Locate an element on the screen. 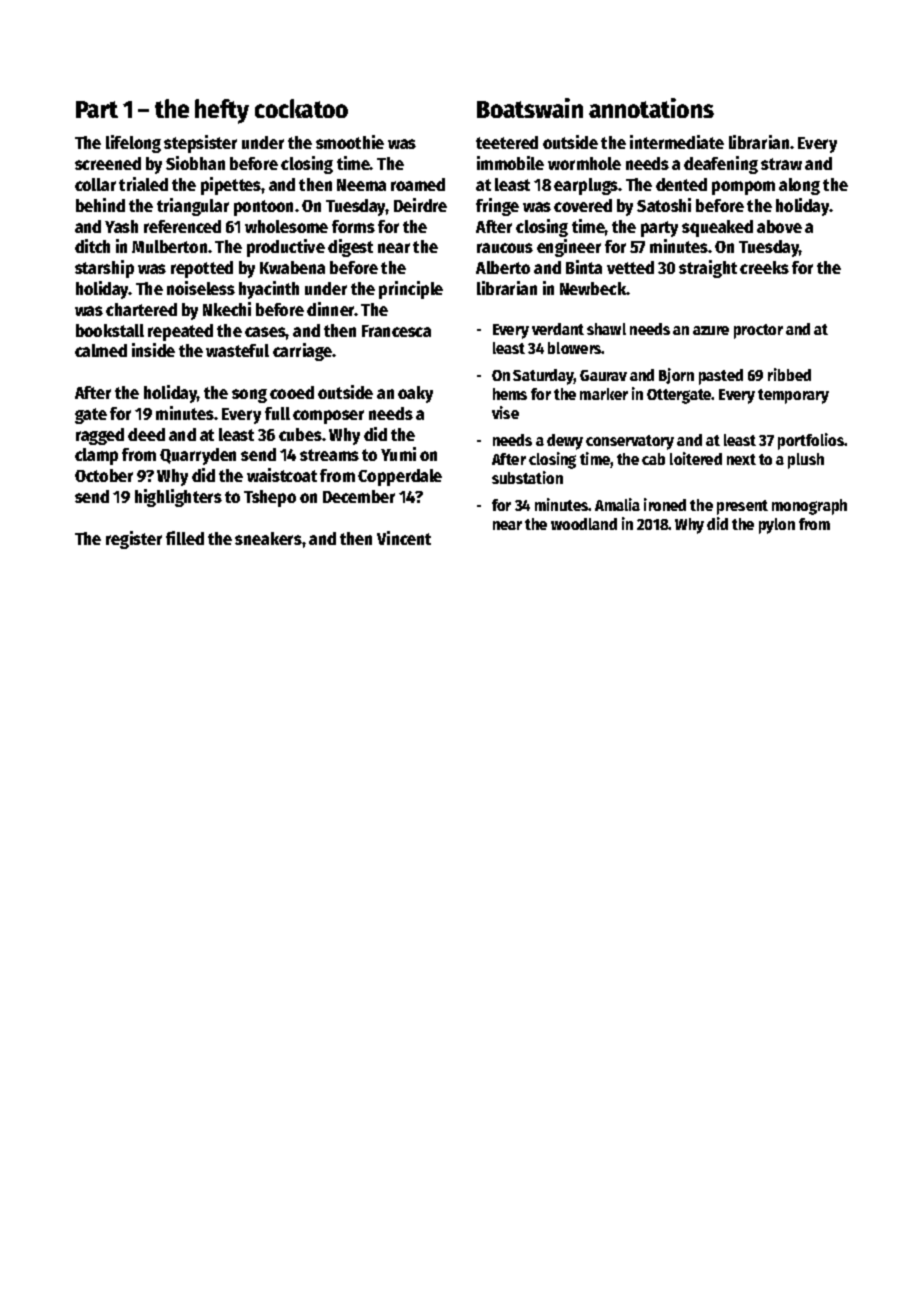 The width and height of the screenshot is (924, 1308). carriage is located at coordinates (303, 352).
